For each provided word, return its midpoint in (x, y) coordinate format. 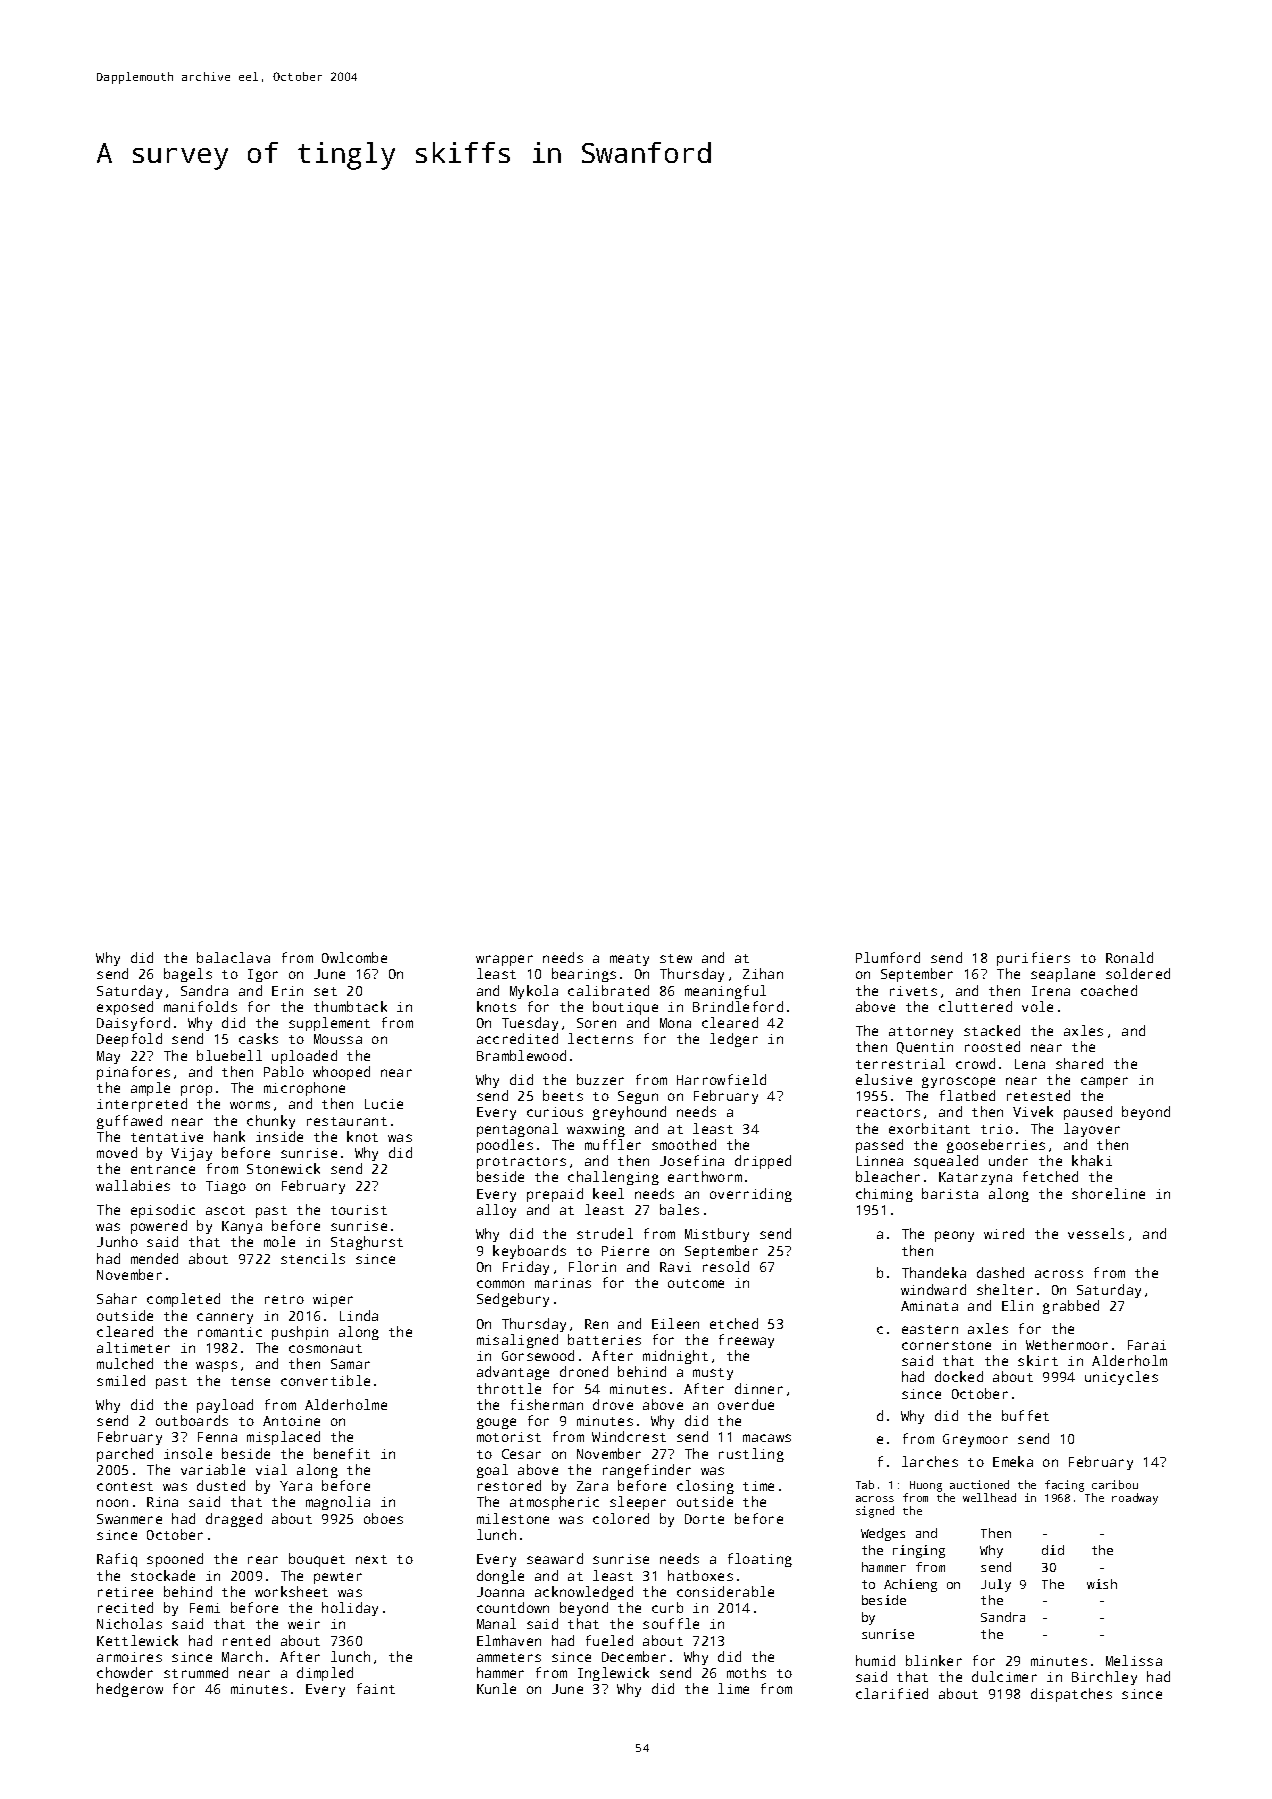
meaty (629, 960)
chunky (271, 1122)
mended (154, 1258)
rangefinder (647, 1471)
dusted (221, 1485)
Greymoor (975, 1440)
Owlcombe (354, 957)
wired (1004, 1233)
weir (304, 1624)
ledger (734, 1040)
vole (1037, 1006)
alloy (496, 1211)
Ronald (1129, 957)
